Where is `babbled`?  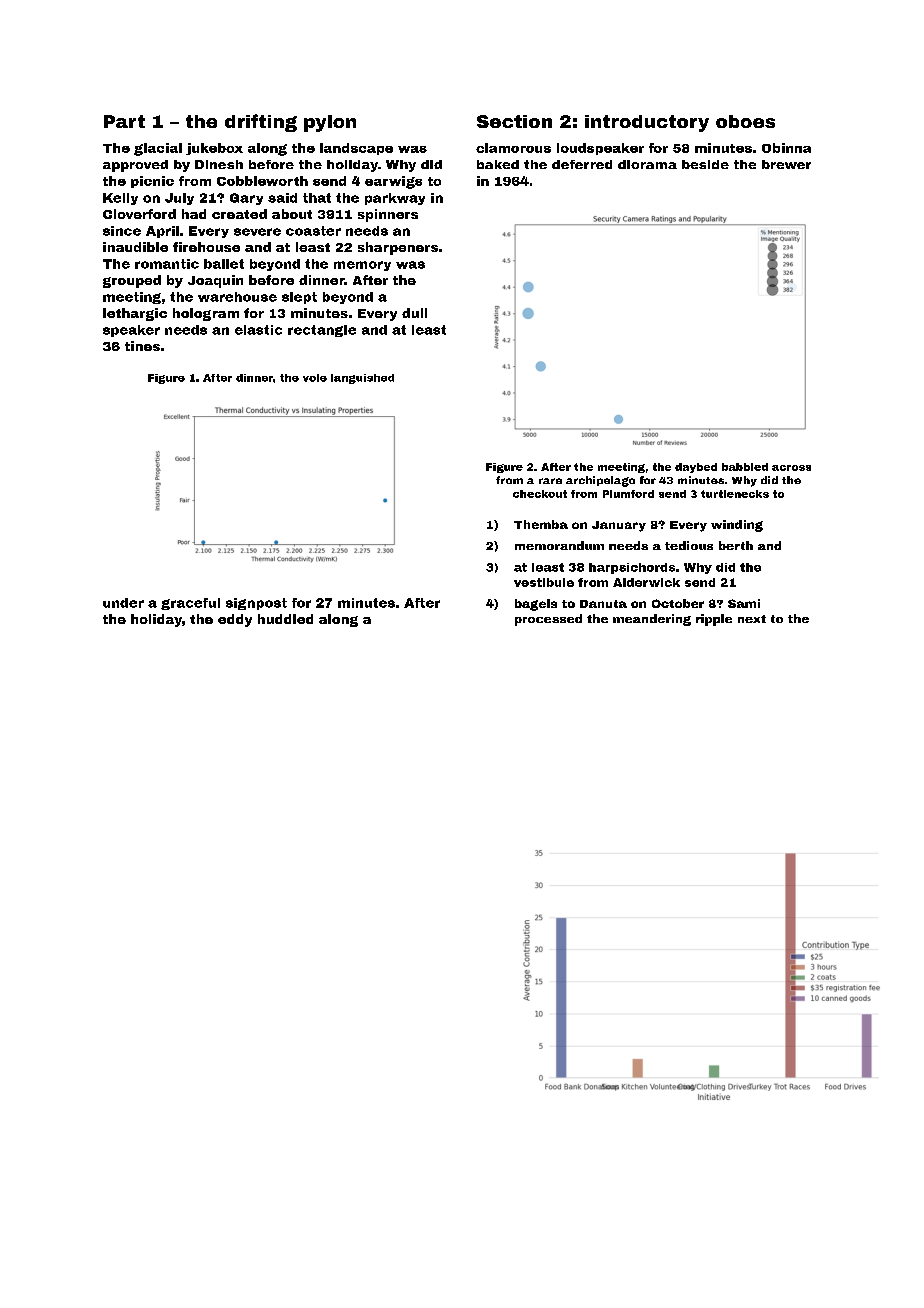 babbled is located at coordinates (745, 467).
